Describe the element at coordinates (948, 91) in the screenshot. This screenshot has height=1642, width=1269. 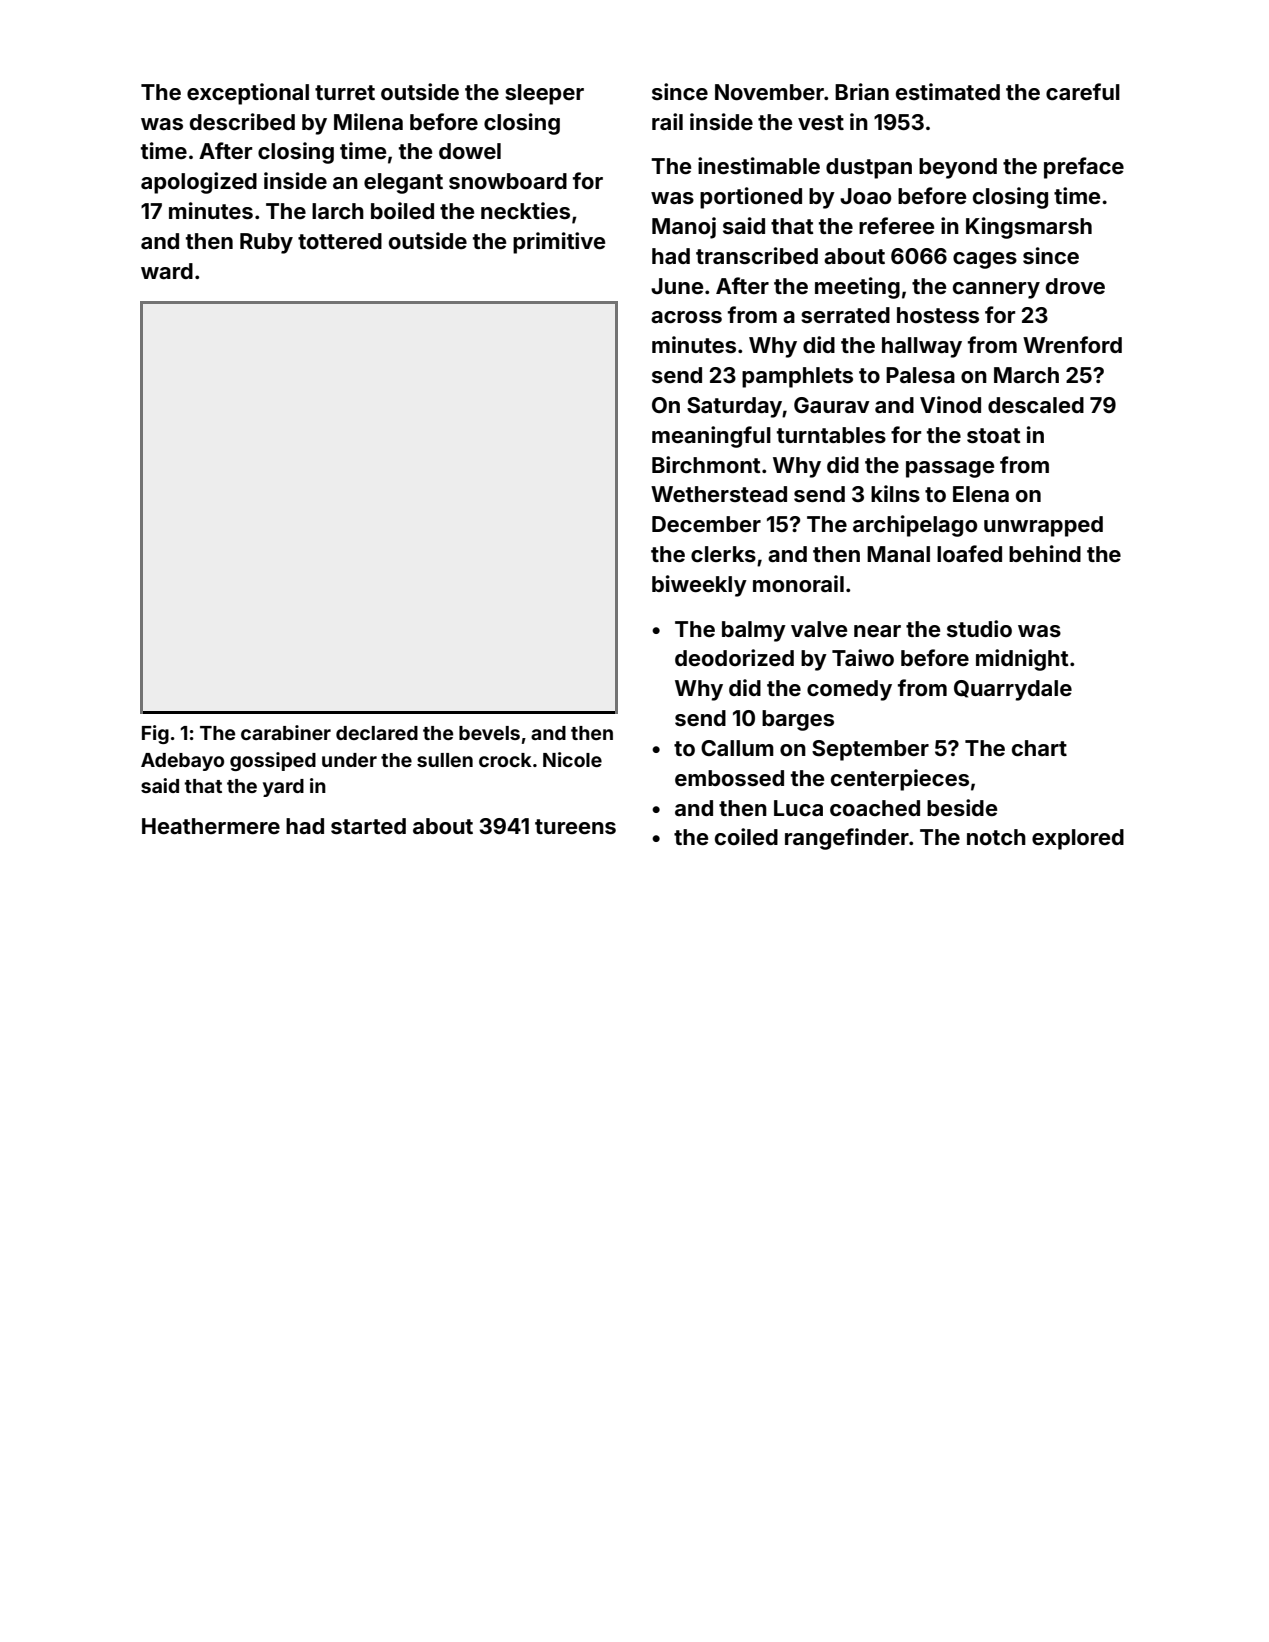
I see `estimated` at that location.
